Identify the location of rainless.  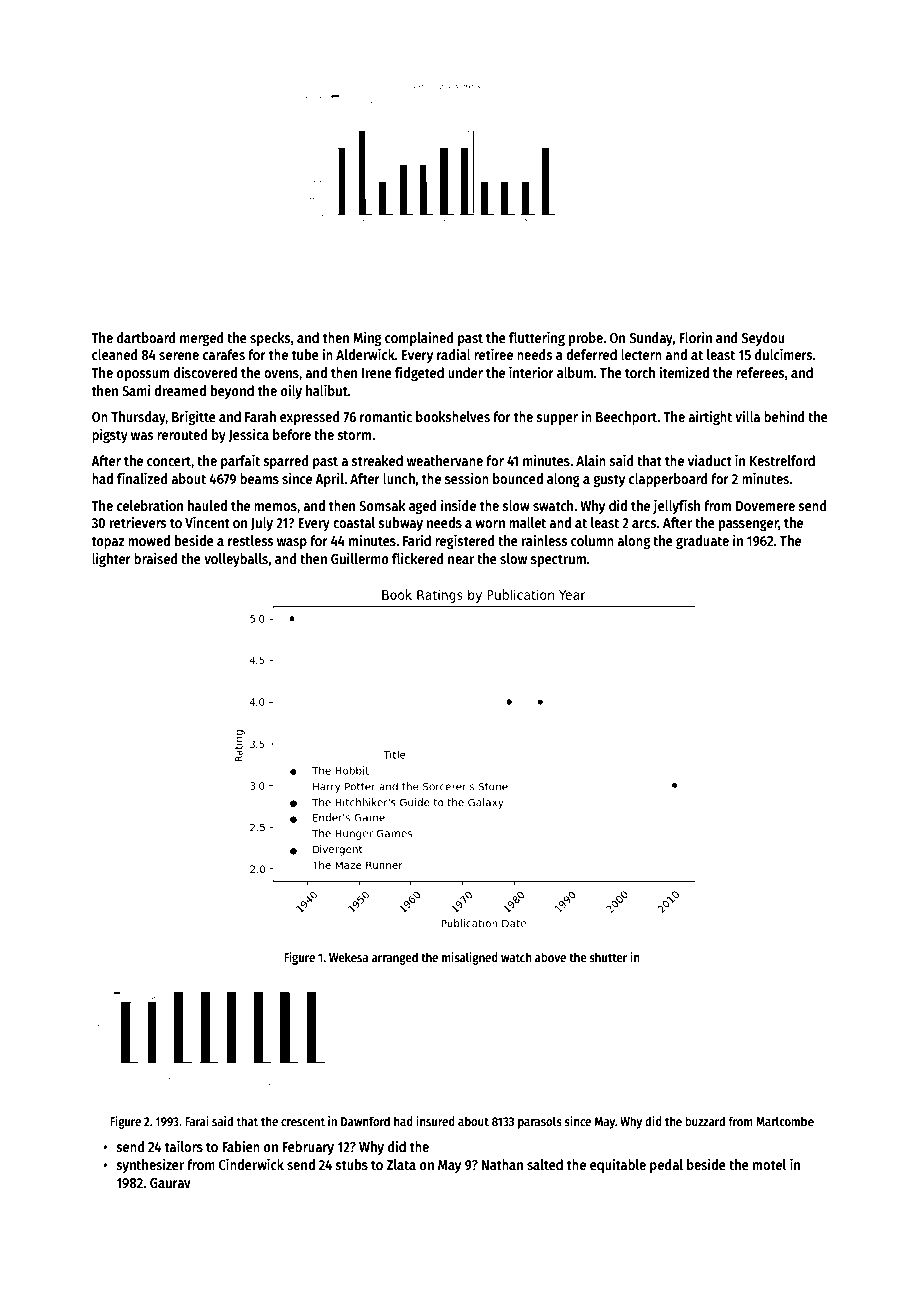
(545, 540).
